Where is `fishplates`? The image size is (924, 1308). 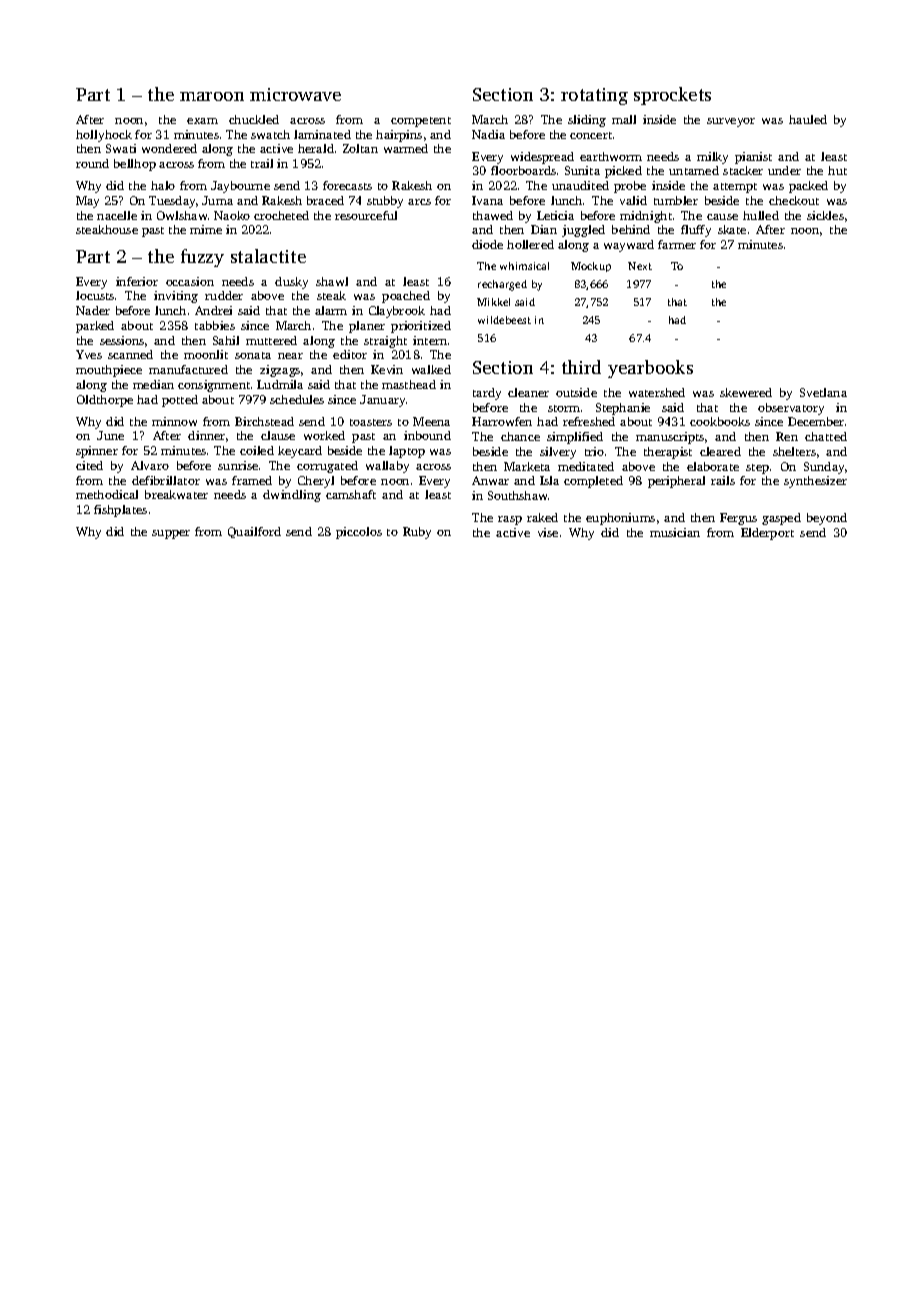 fishplates is located at coordinates (120, 511).
